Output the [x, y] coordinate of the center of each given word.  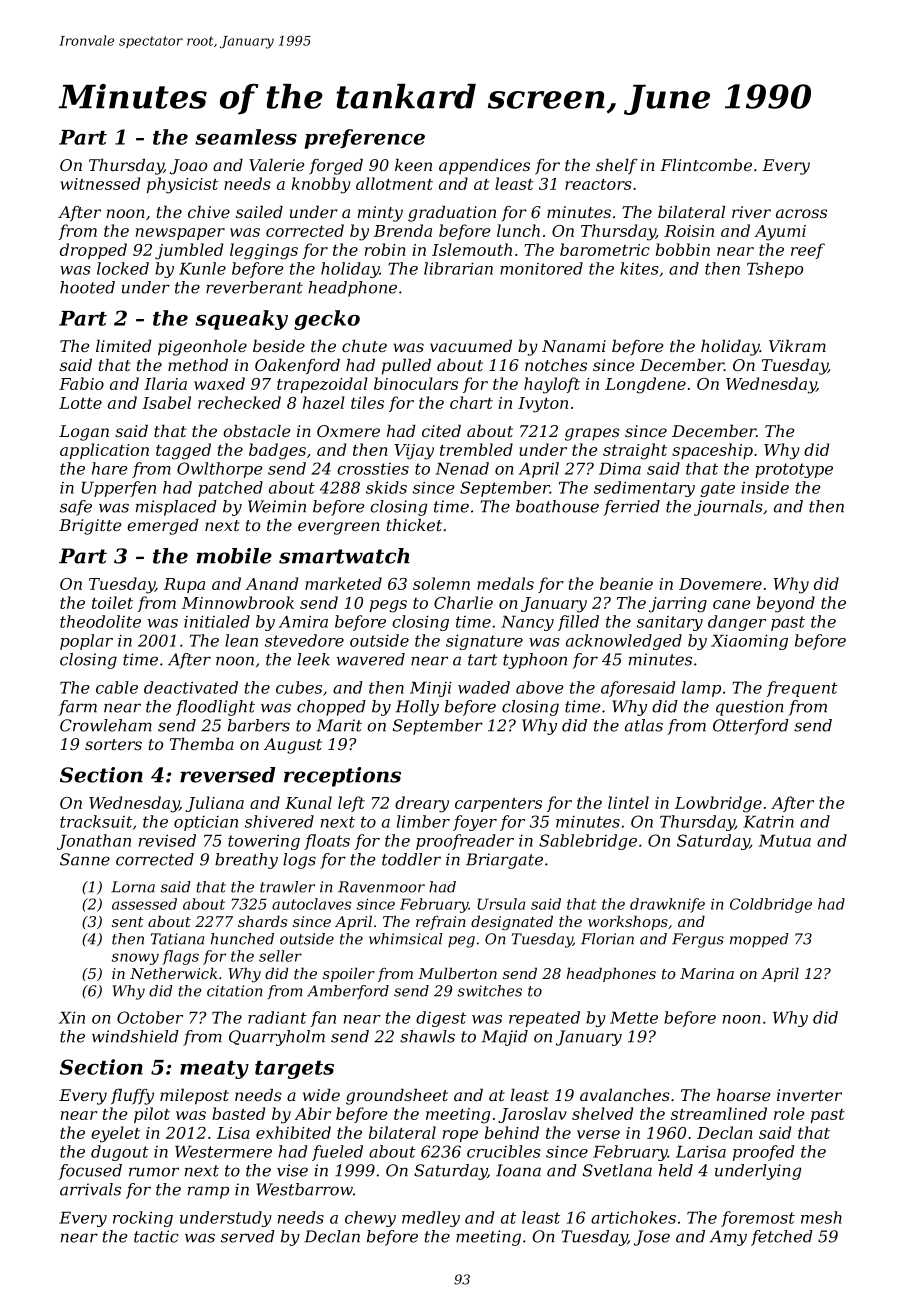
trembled [476, 449]
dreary [422, 804]
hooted [87, 287]
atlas [644, 725]
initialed [217, 621]
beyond [786, 604]
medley [431, 1219]
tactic [156, 1236]
